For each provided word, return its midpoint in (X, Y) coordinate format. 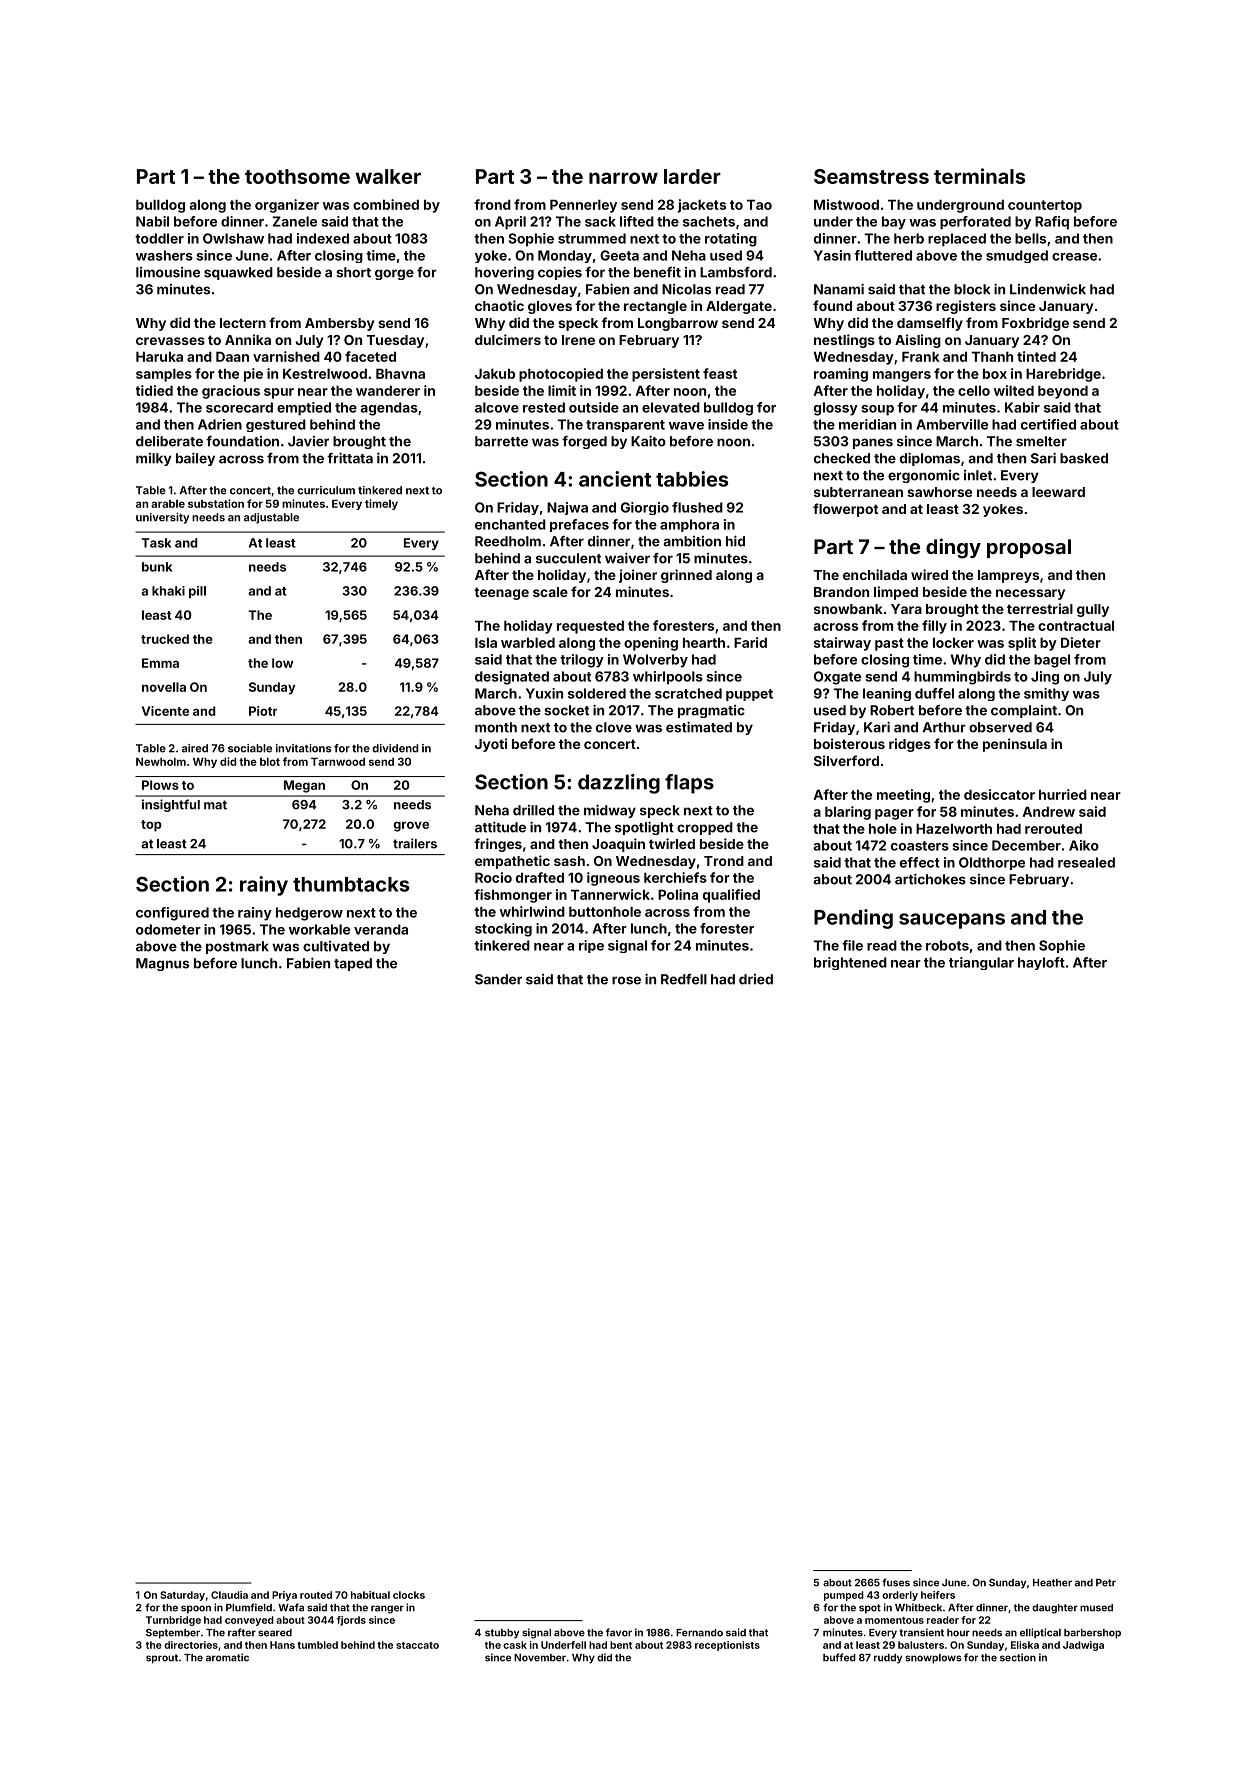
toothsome (297, 176)
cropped (705, 828)
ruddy (888, 1659)
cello (974, 390)
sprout (162, 1659)
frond (492, 204)
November (540, 1658)
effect (920, 862)
